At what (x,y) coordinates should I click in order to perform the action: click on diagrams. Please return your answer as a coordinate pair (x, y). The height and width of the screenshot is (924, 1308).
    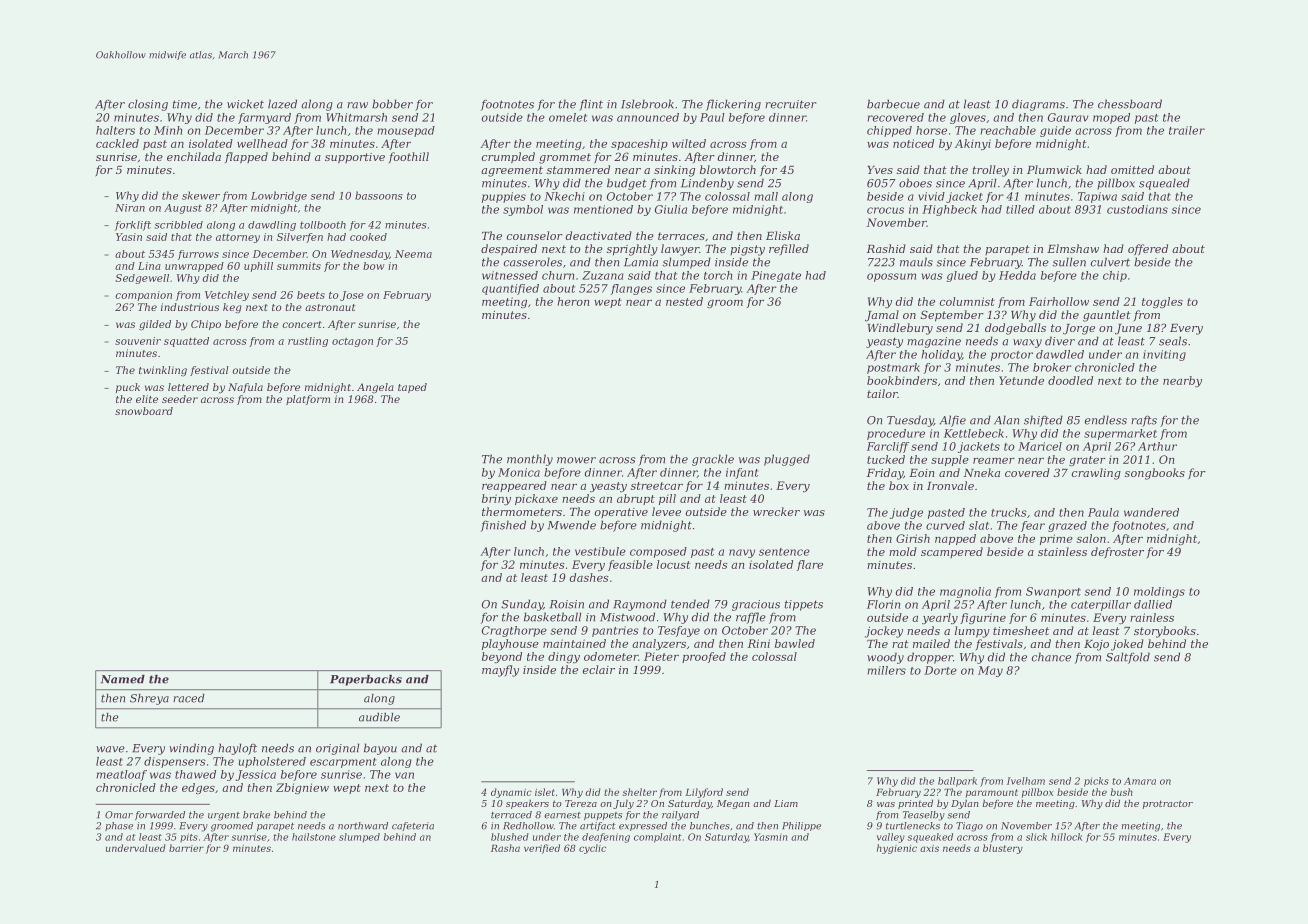
    Looking at the image, I should click on (1038, 105).
